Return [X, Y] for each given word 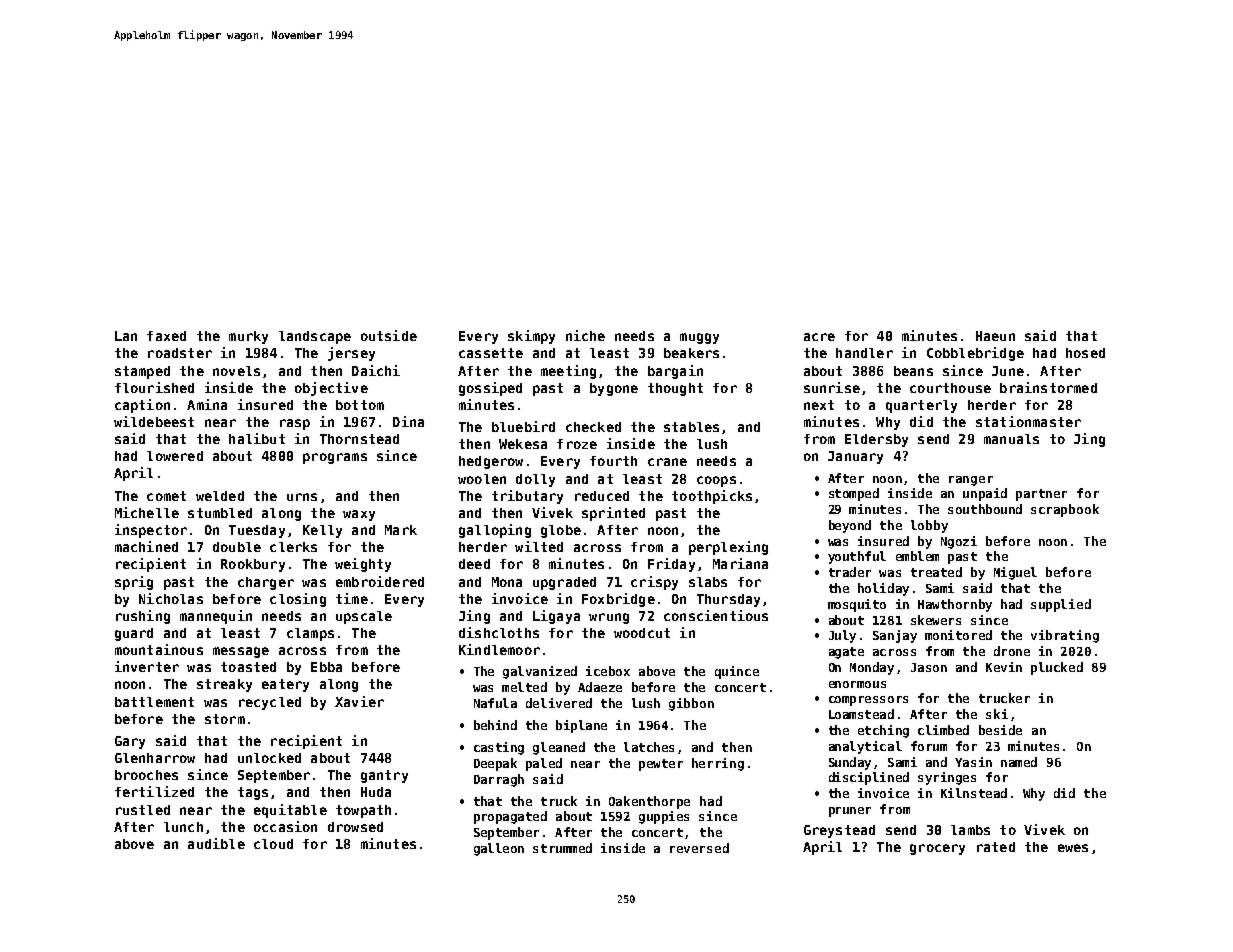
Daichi [376, 370]
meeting [568, 372]
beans [913, 371]
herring [718, 764]
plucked [1057, 668]
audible [216, 843]
